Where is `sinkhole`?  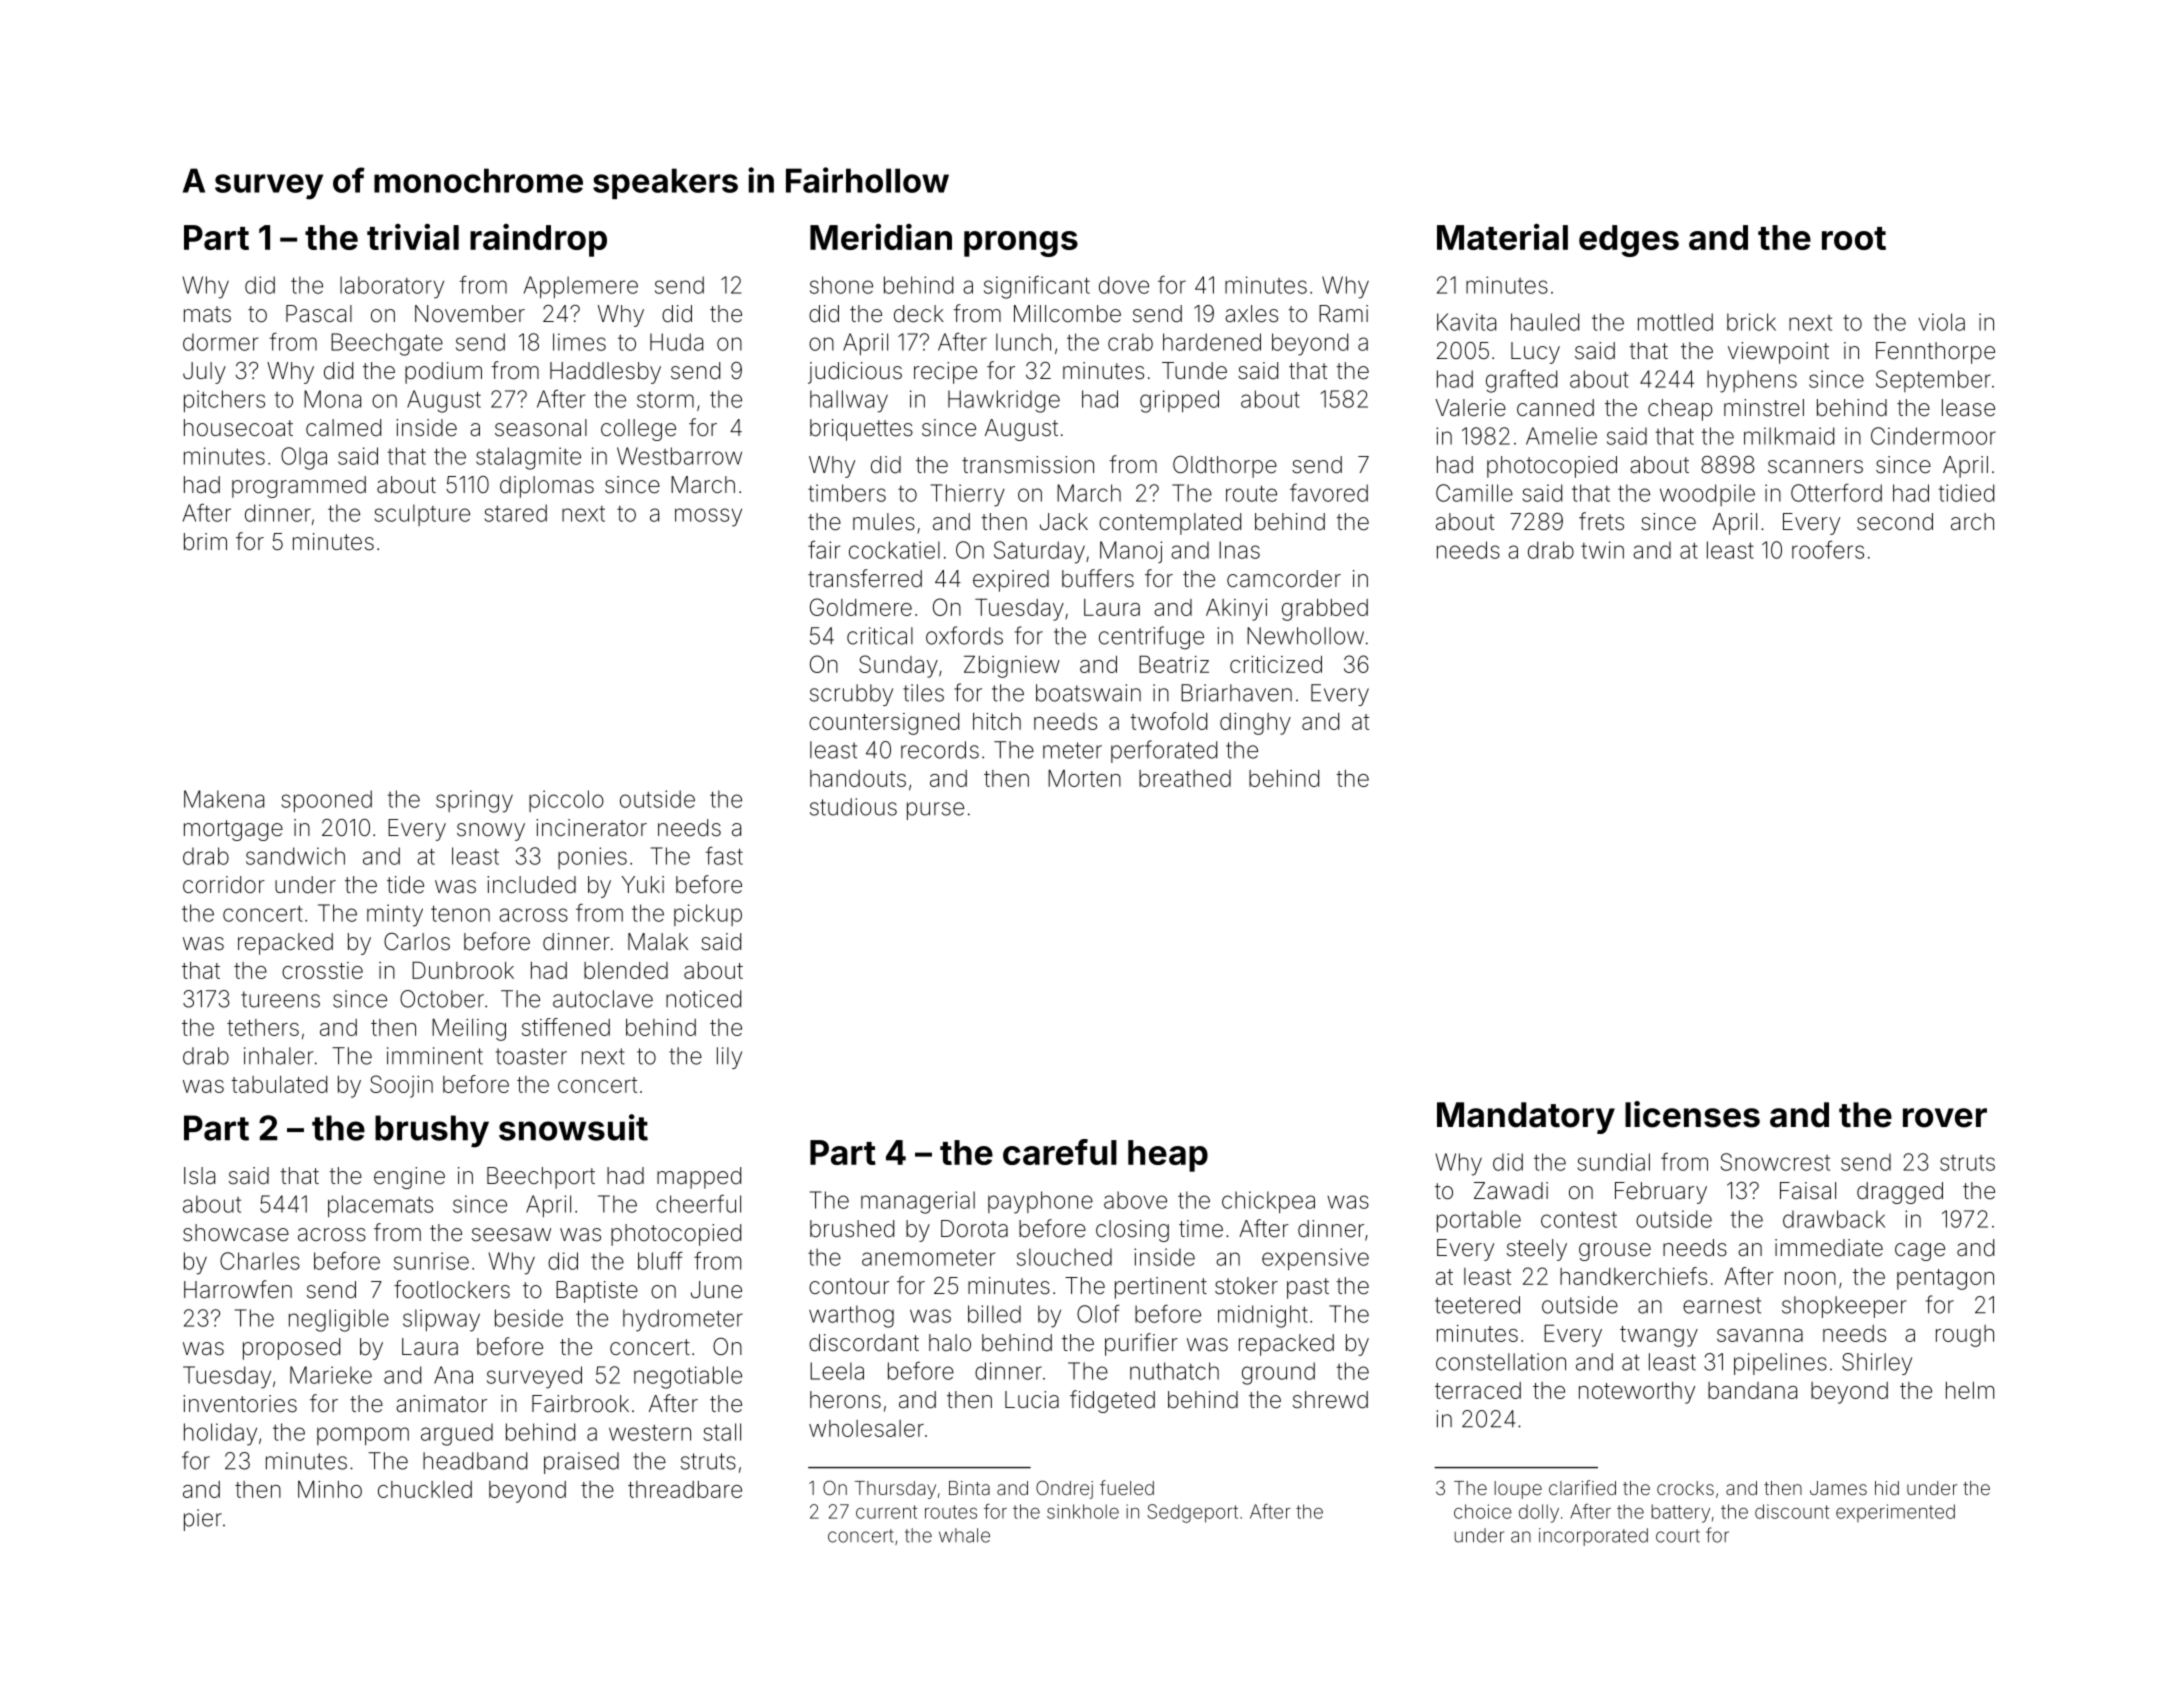 sinkhole is located at coordinates (1083, 1511).
